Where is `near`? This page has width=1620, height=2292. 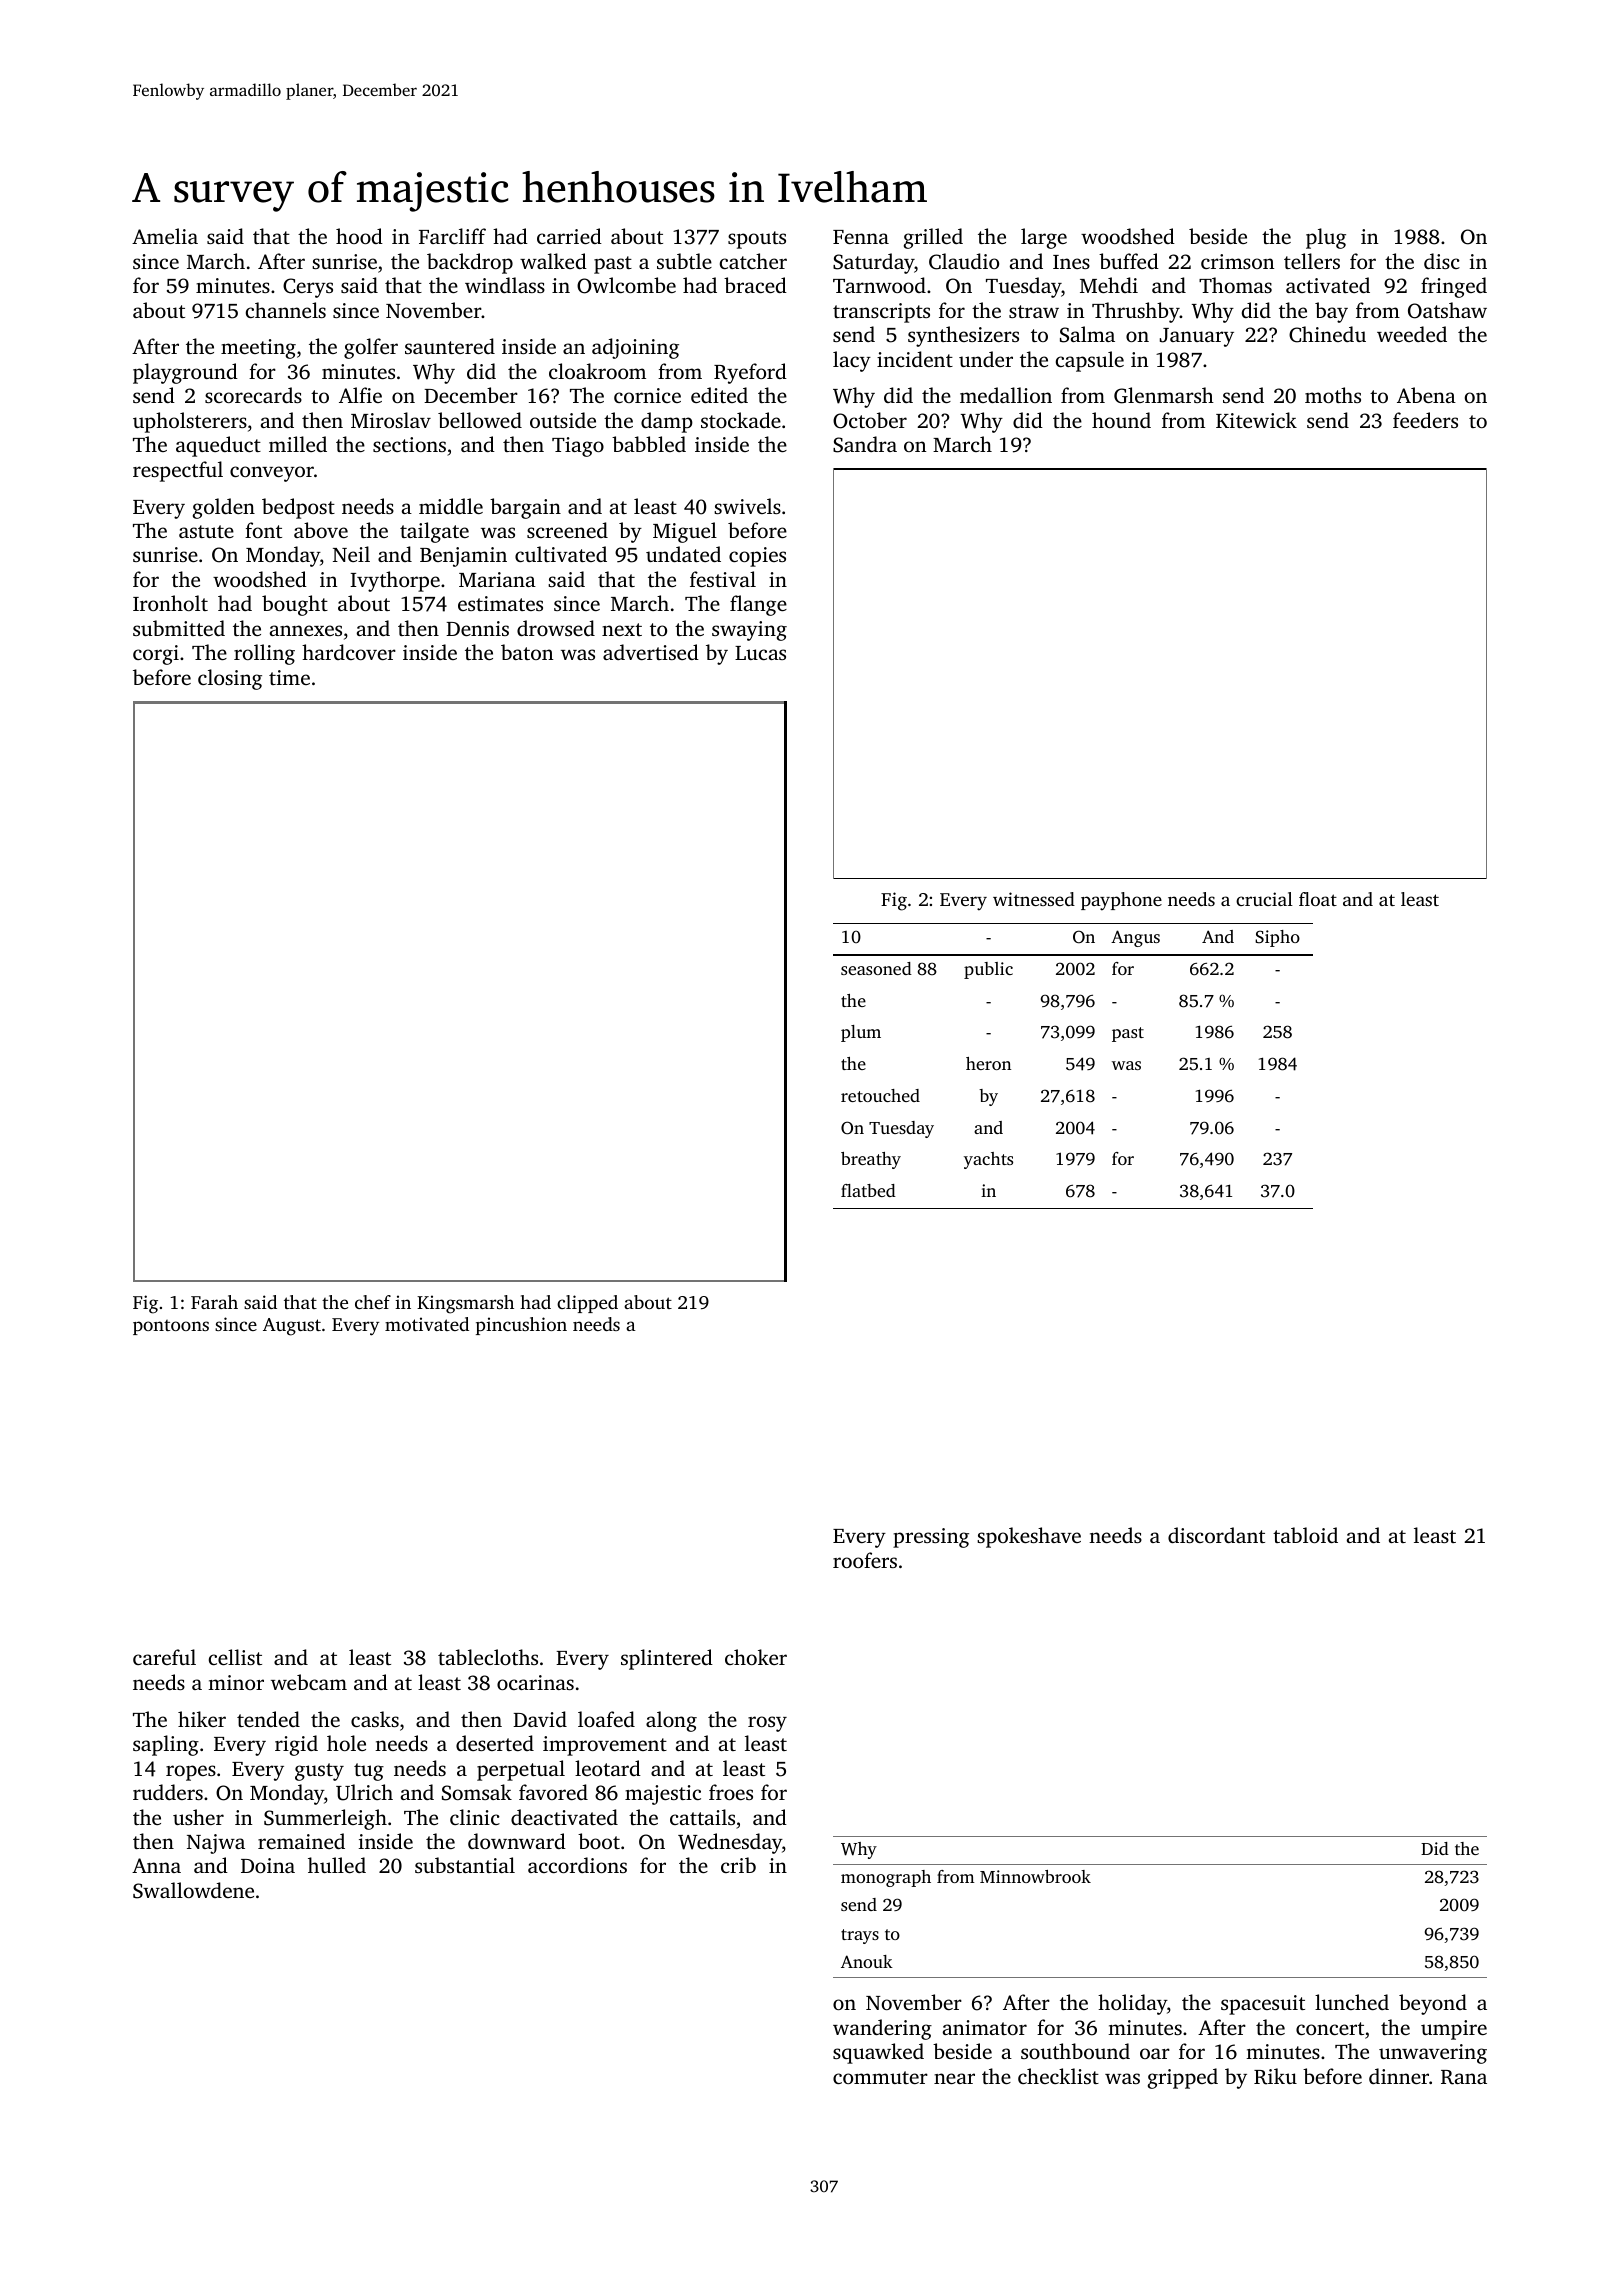 near is located at coordinates (954, 2078).
